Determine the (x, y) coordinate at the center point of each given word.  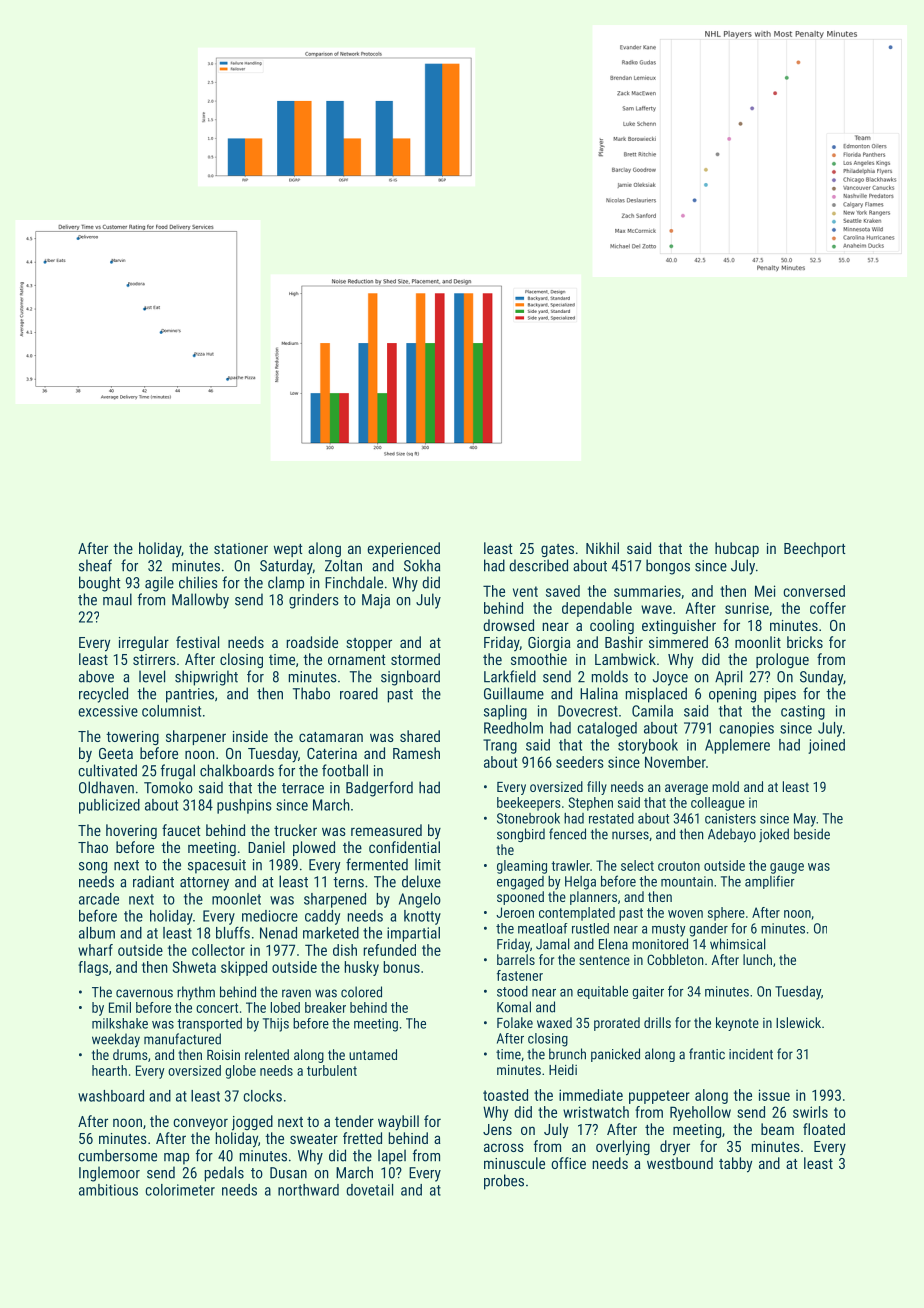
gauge (787, 868)
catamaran (331, 737)
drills (657, 1022)
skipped (244, 968)
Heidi (563, 1069)
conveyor (200, 1124)
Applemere (737, 746)
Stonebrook (528, 818)
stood (512, 991)
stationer (241, 548)
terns (348, 882)
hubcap (737, 549)
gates (557, 550)
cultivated (107, 770)
